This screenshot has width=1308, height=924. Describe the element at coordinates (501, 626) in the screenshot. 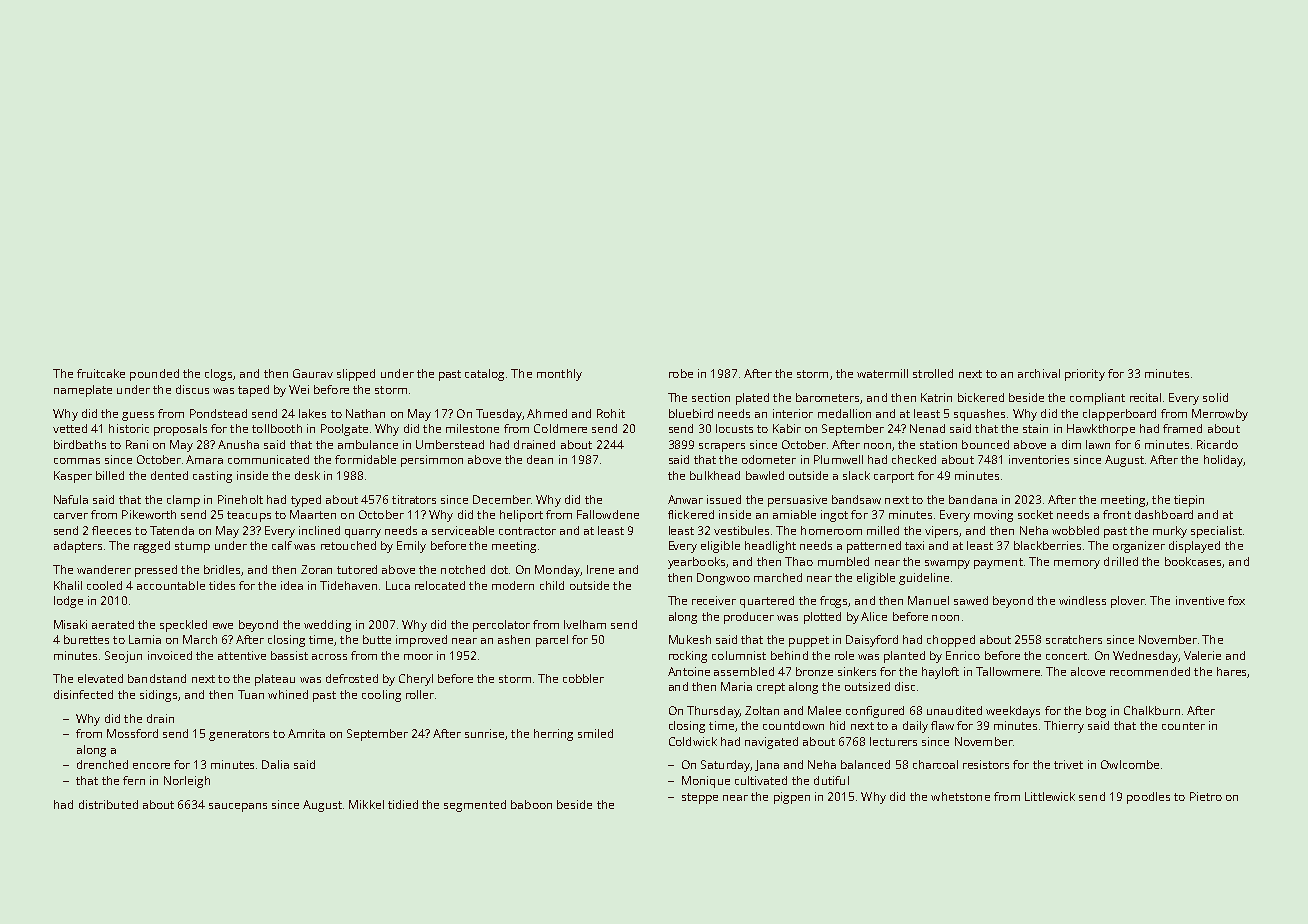

I see `percolator` at that location.
